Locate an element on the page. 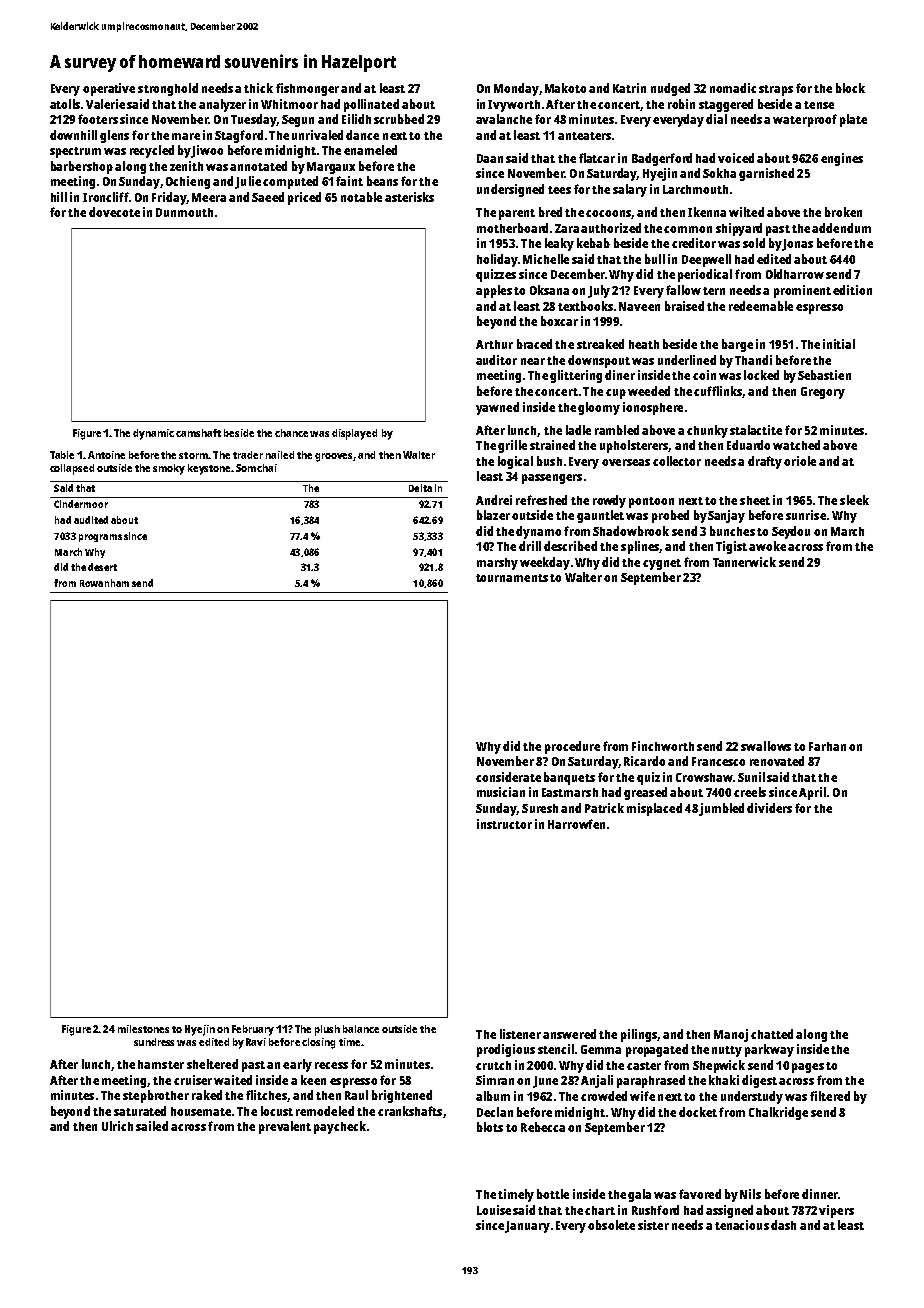  Louise is located at coordinates (494, 1210).
